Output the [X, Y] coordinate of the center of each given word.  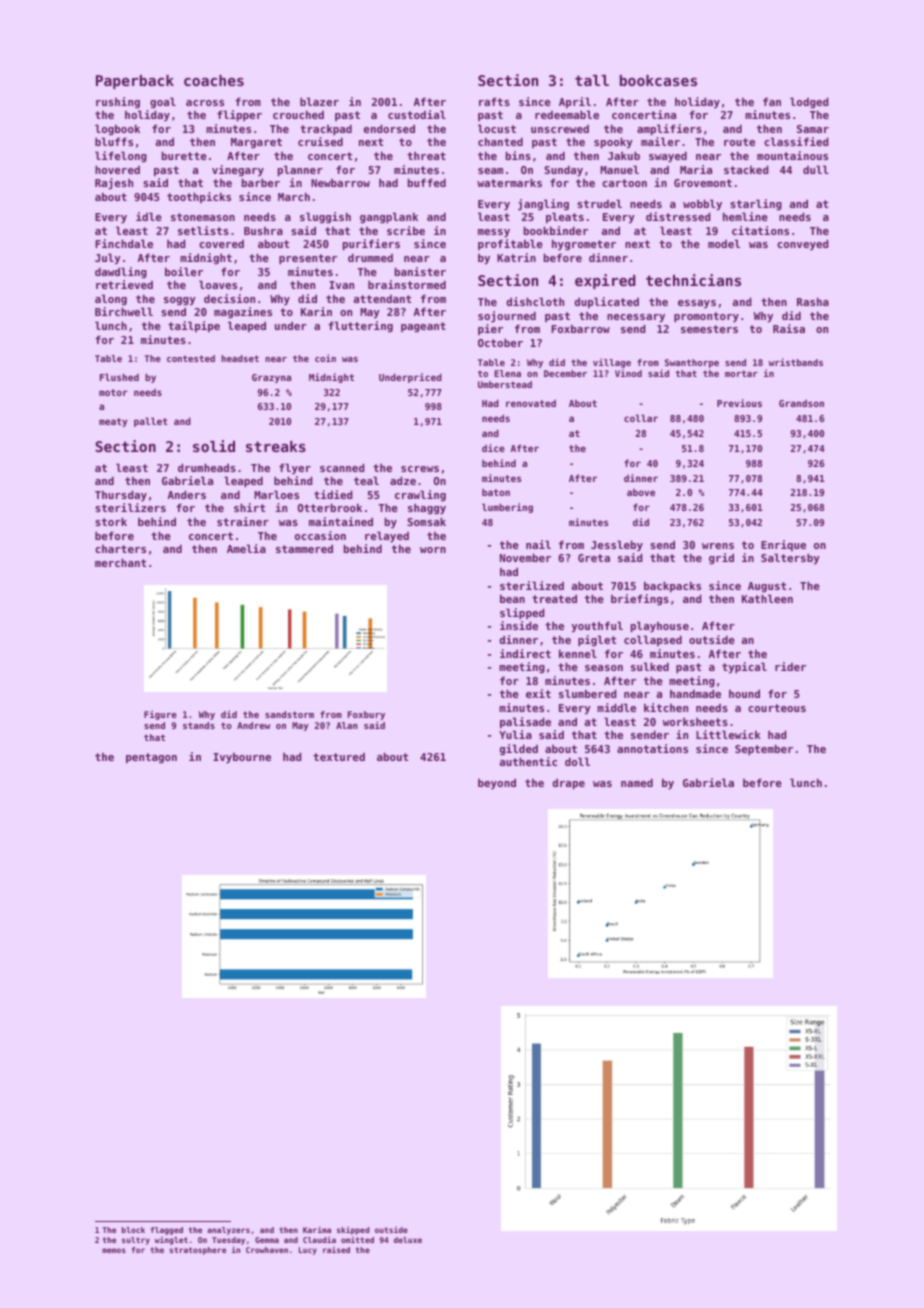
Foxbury [366, 715]
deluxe [408, 1240]
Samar [813, 129]
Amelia [246, 548]
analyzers [228, 1231]
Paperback [135, 82]
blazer [319, 101]
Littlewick [728, 734]
